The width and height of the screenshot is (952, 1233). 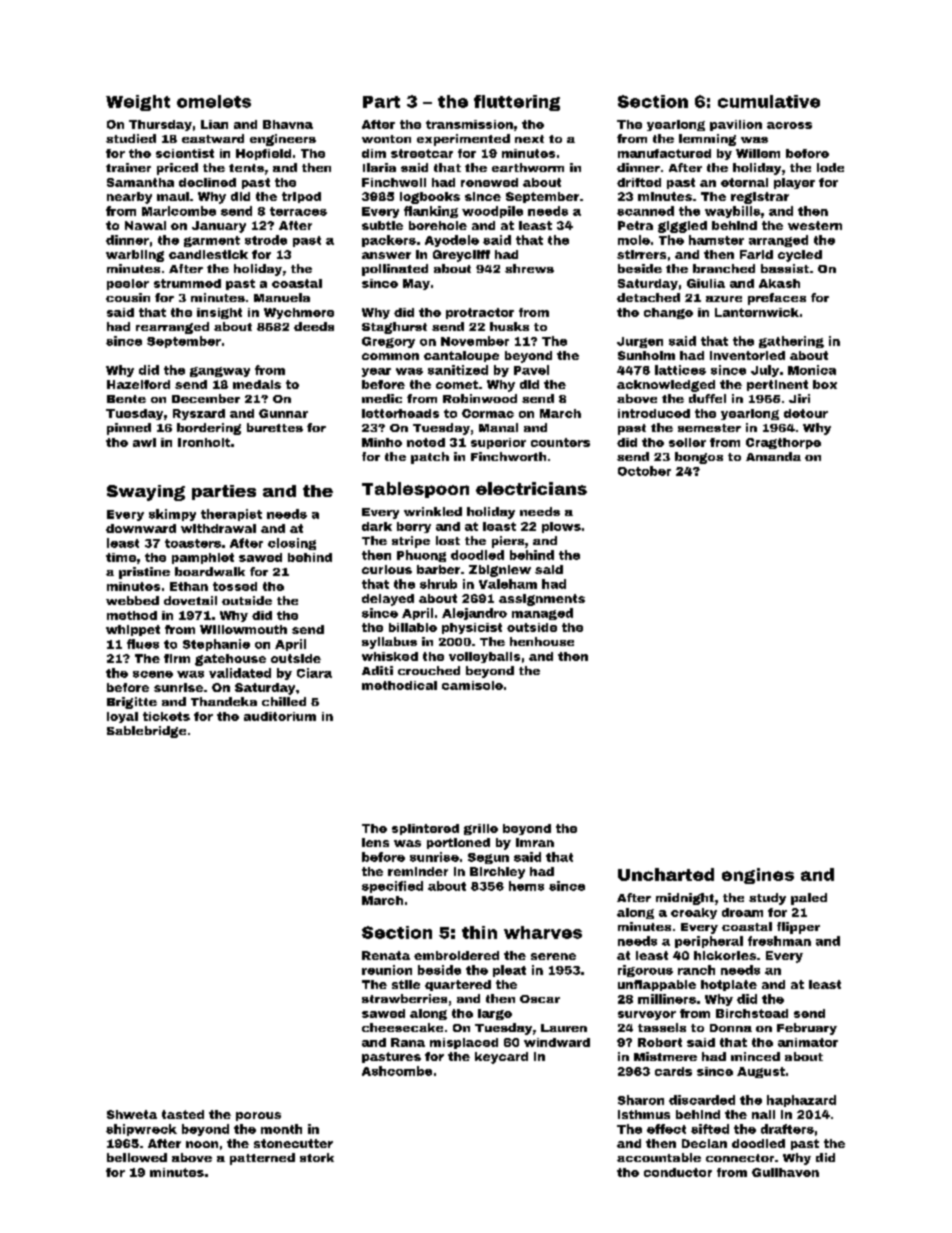 What do you see at coordinates (752, 1013) in the screenshot?
I see `Birchstead` at bounding box center [752, 1013].
